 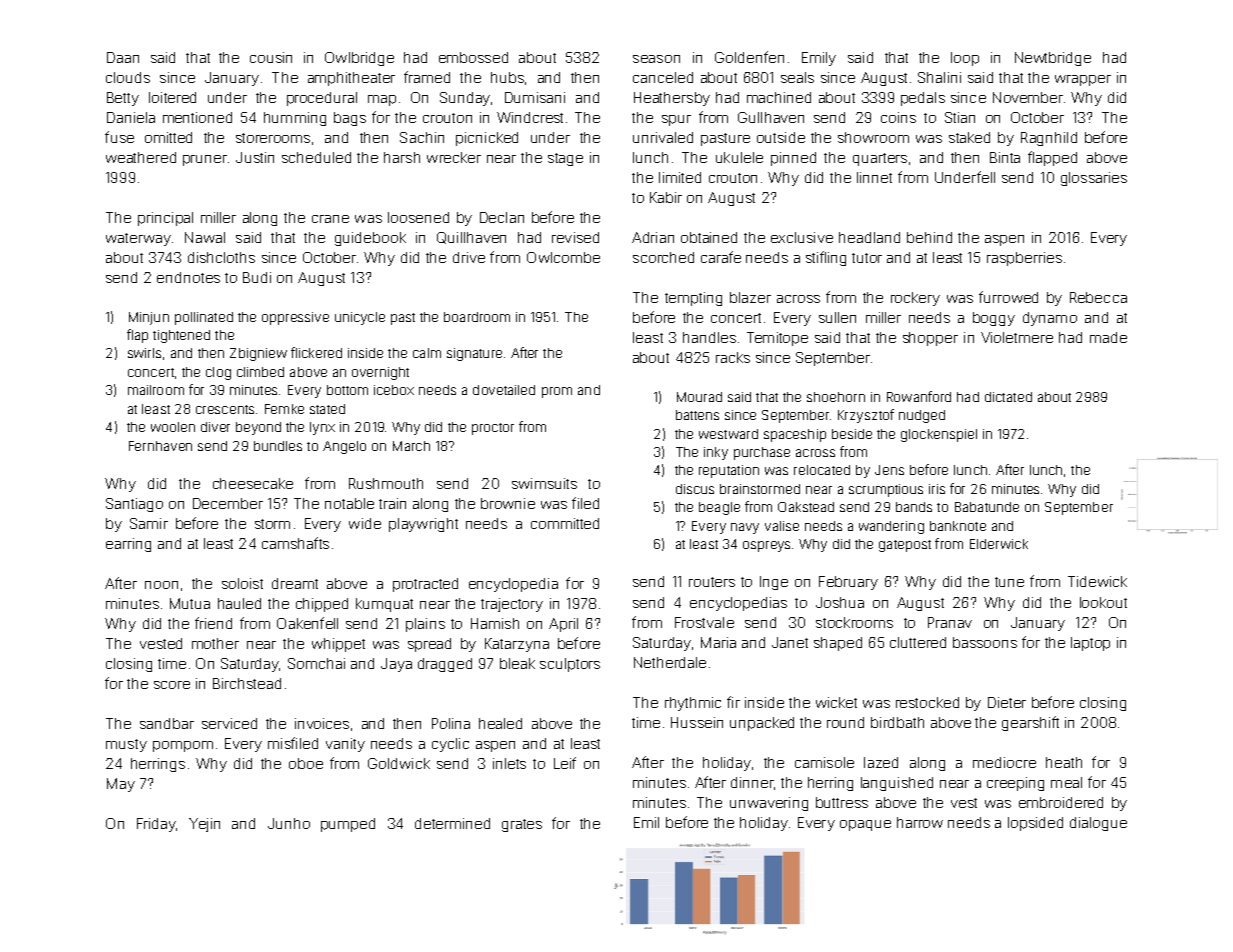 I want to click on grates, so click(x=522, y=825).
